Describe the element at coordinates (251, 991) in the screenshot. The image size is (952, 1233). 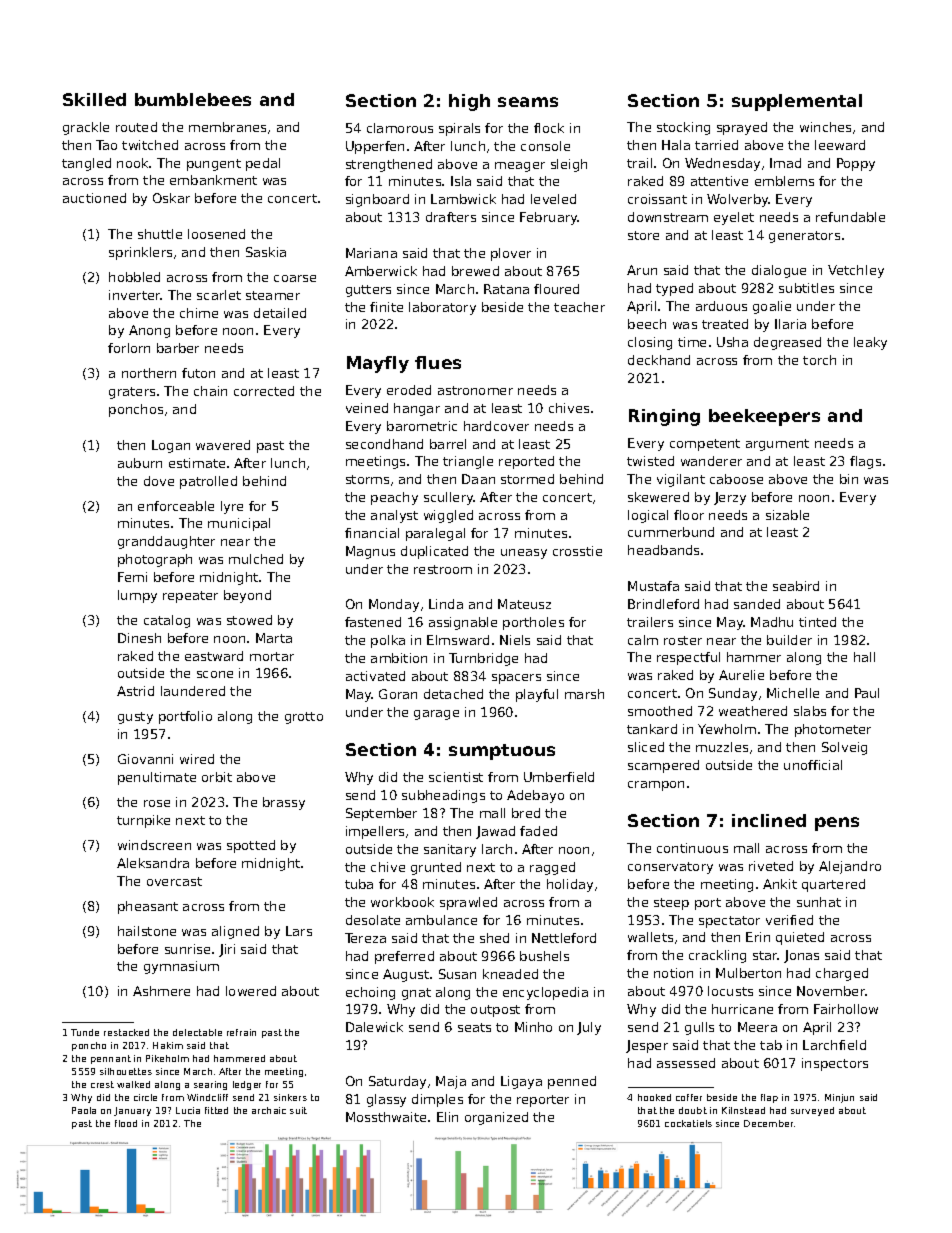
I see `lowered` at that location.
